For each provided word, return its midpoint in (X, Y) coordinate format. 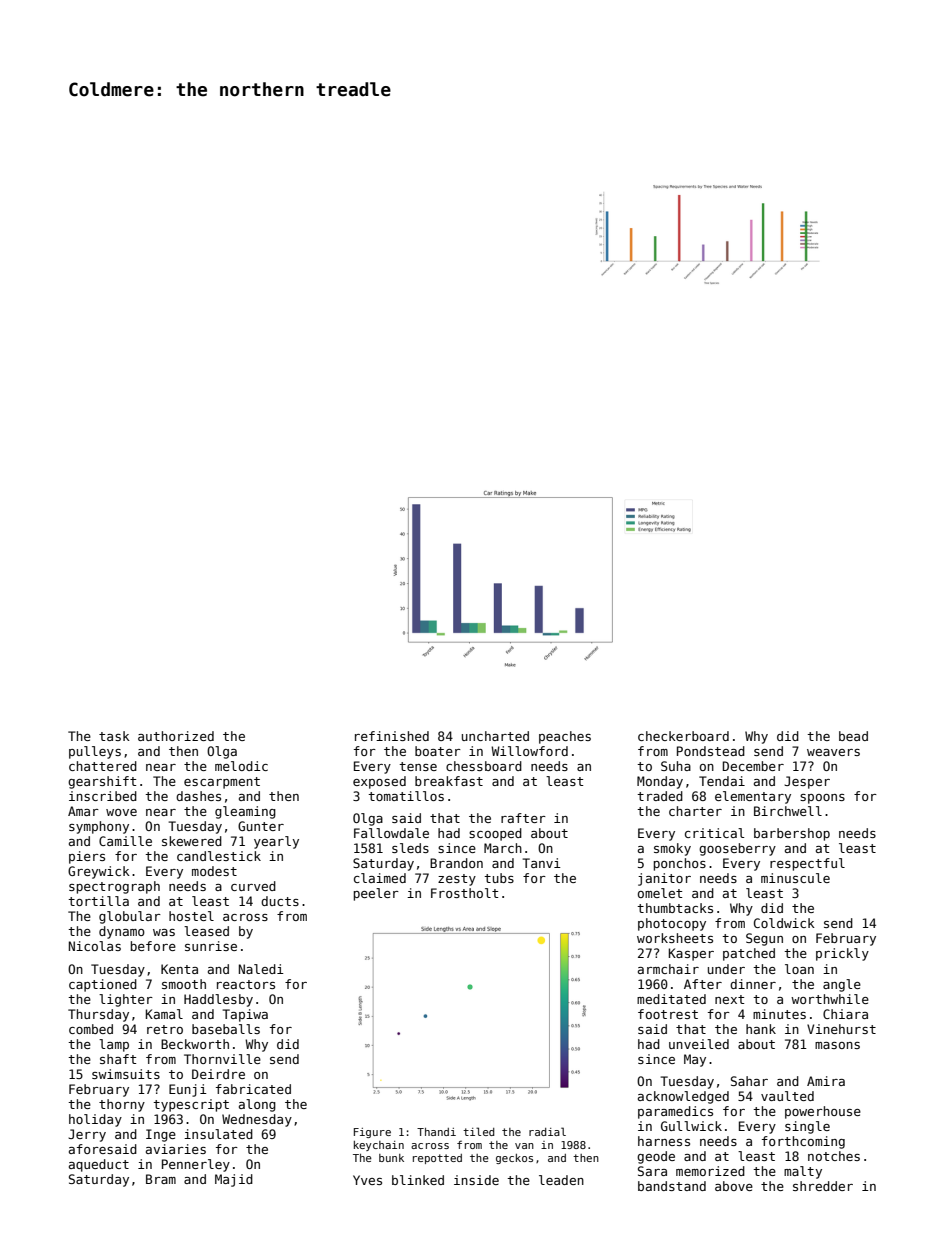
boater (438, 751)
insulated (218, 1134)
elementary (753, 797)
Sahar (749, 1081)
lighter (126, 1000)
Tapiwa (245, 1015)
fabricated (253, 1089)
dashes (198, 796)
